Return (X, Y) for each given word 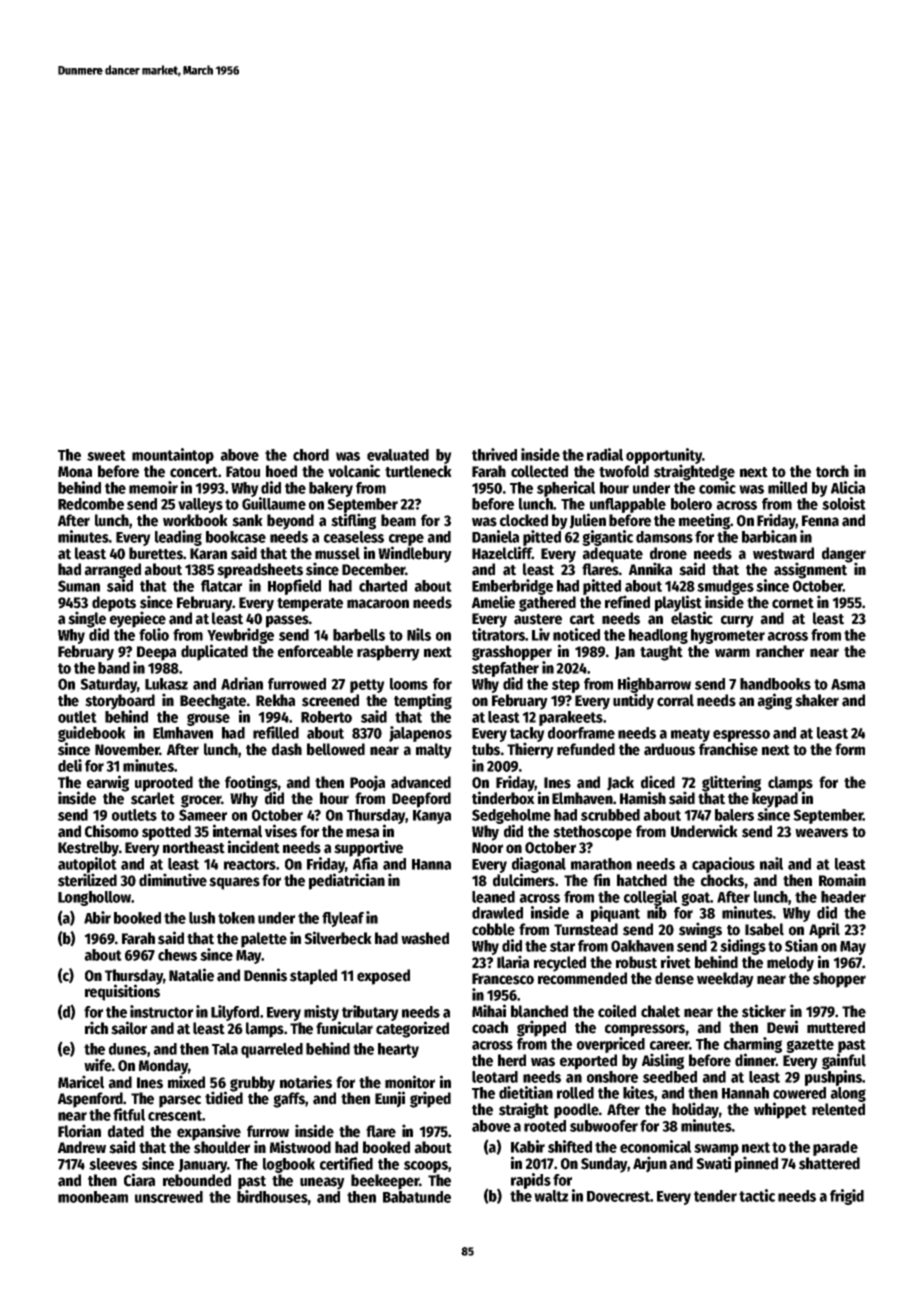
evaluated (398, 455)
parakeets (571, 718)
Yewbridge (240, 636)
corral (675, 700)
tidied (224, 1098)
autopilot (87, 865)
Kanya (432, 817)
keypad (775, 800)
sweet (106, 455)
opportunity (664, 456)
